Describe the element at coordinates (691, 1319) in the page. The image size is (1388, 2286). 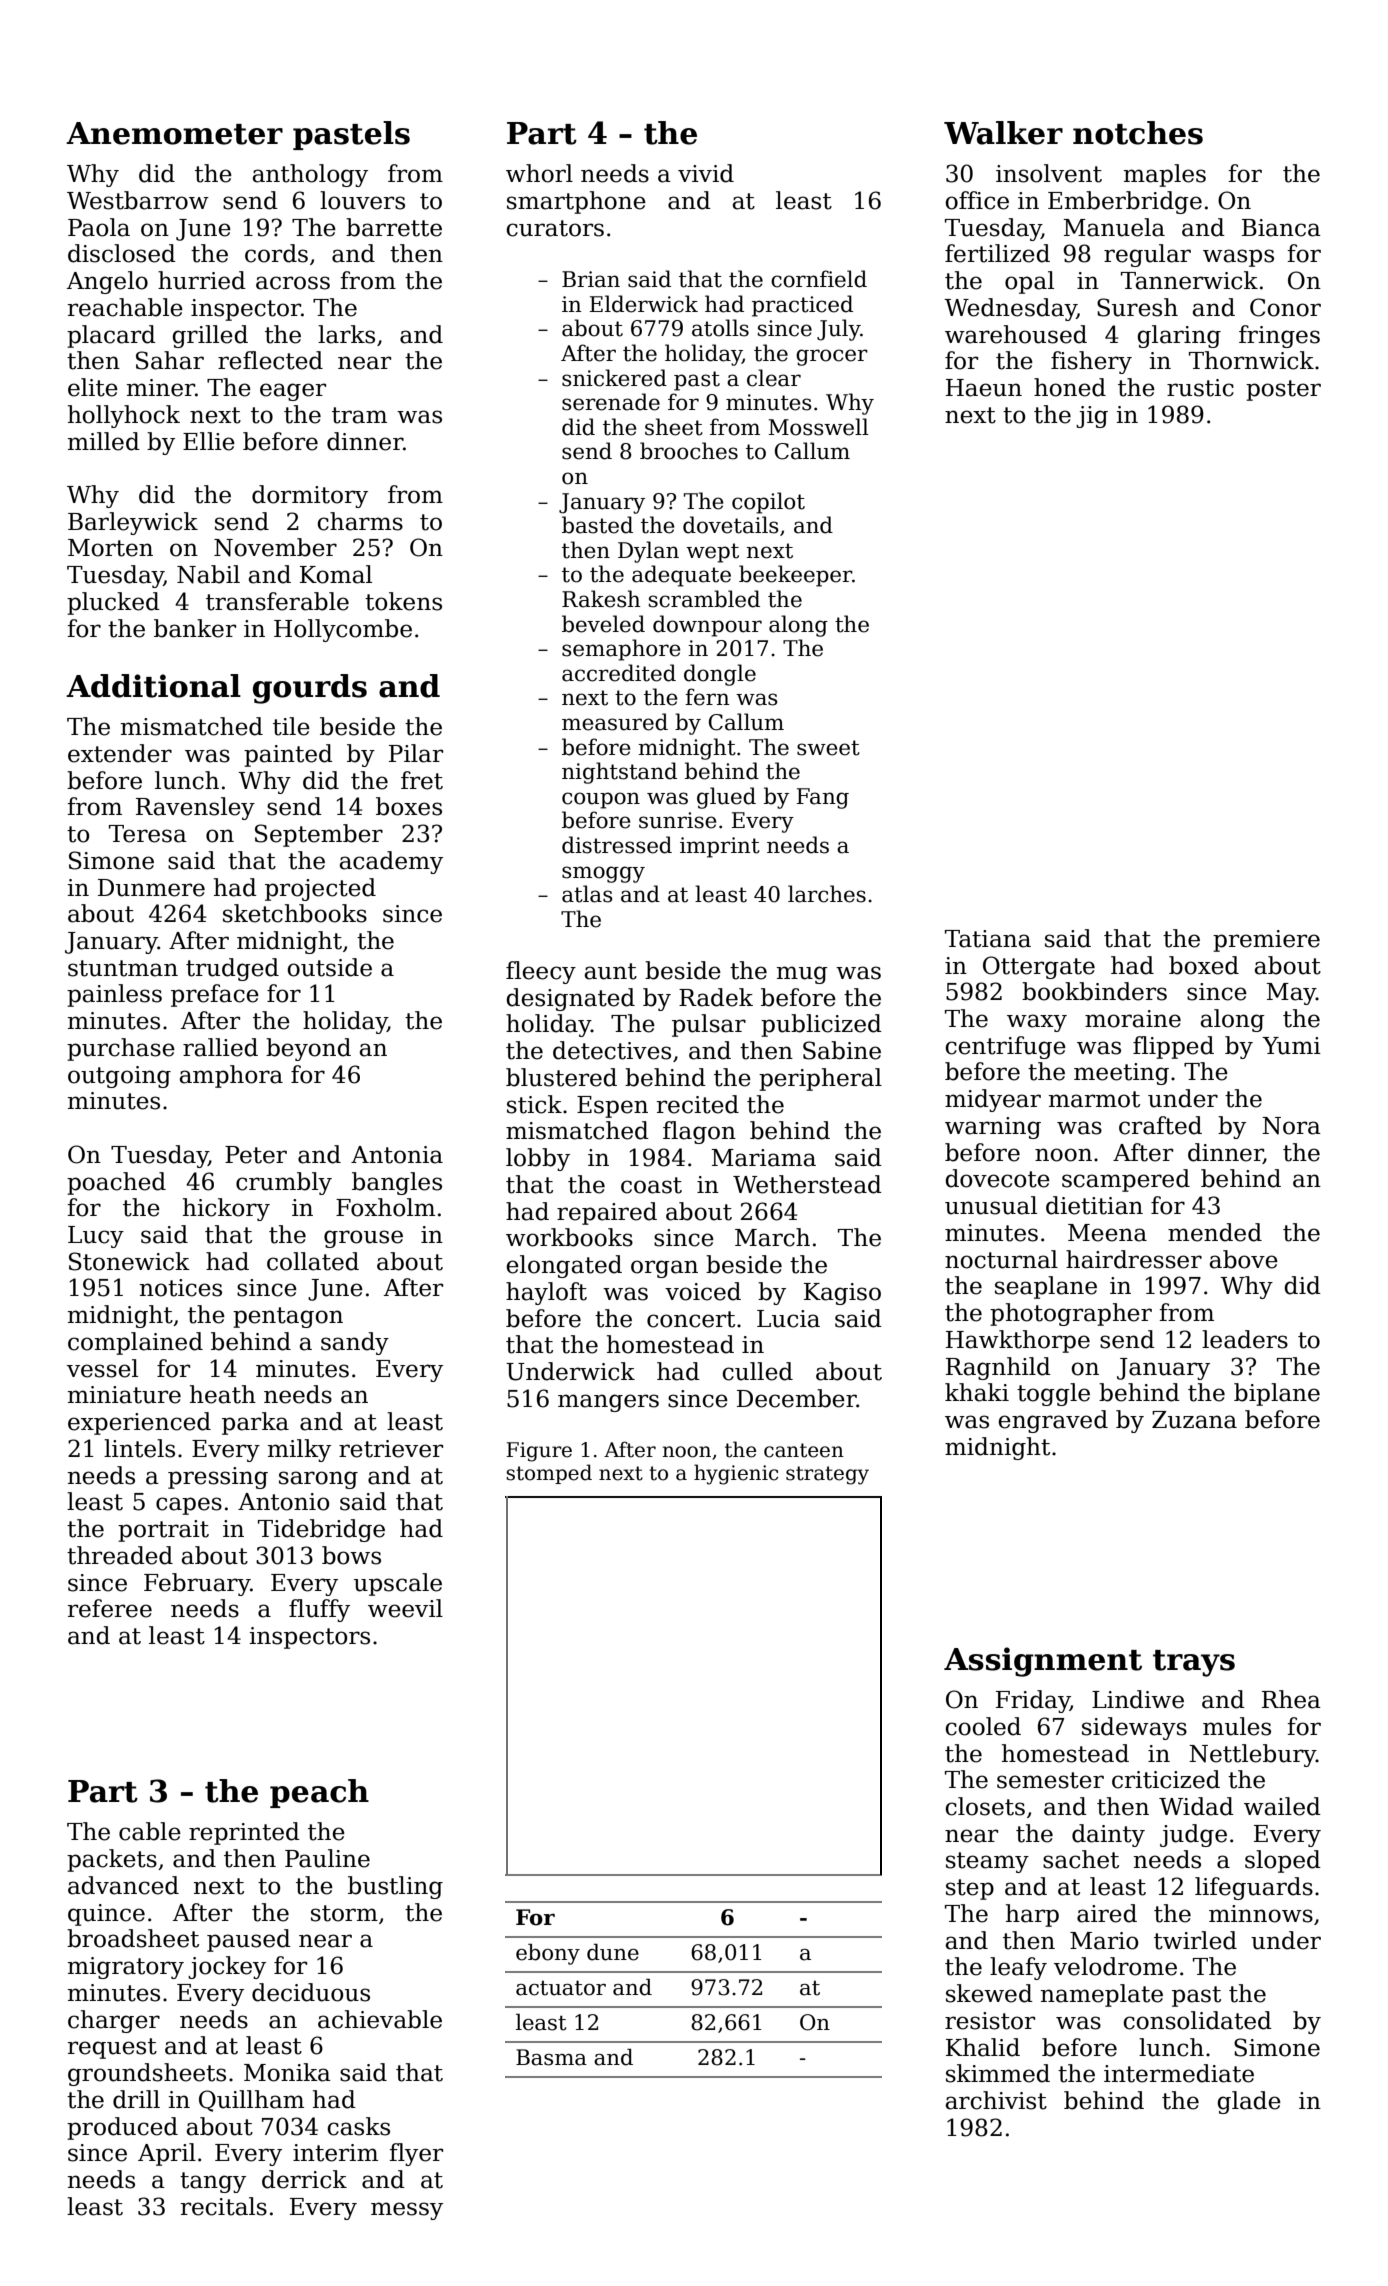
I see `concert` at that location.
